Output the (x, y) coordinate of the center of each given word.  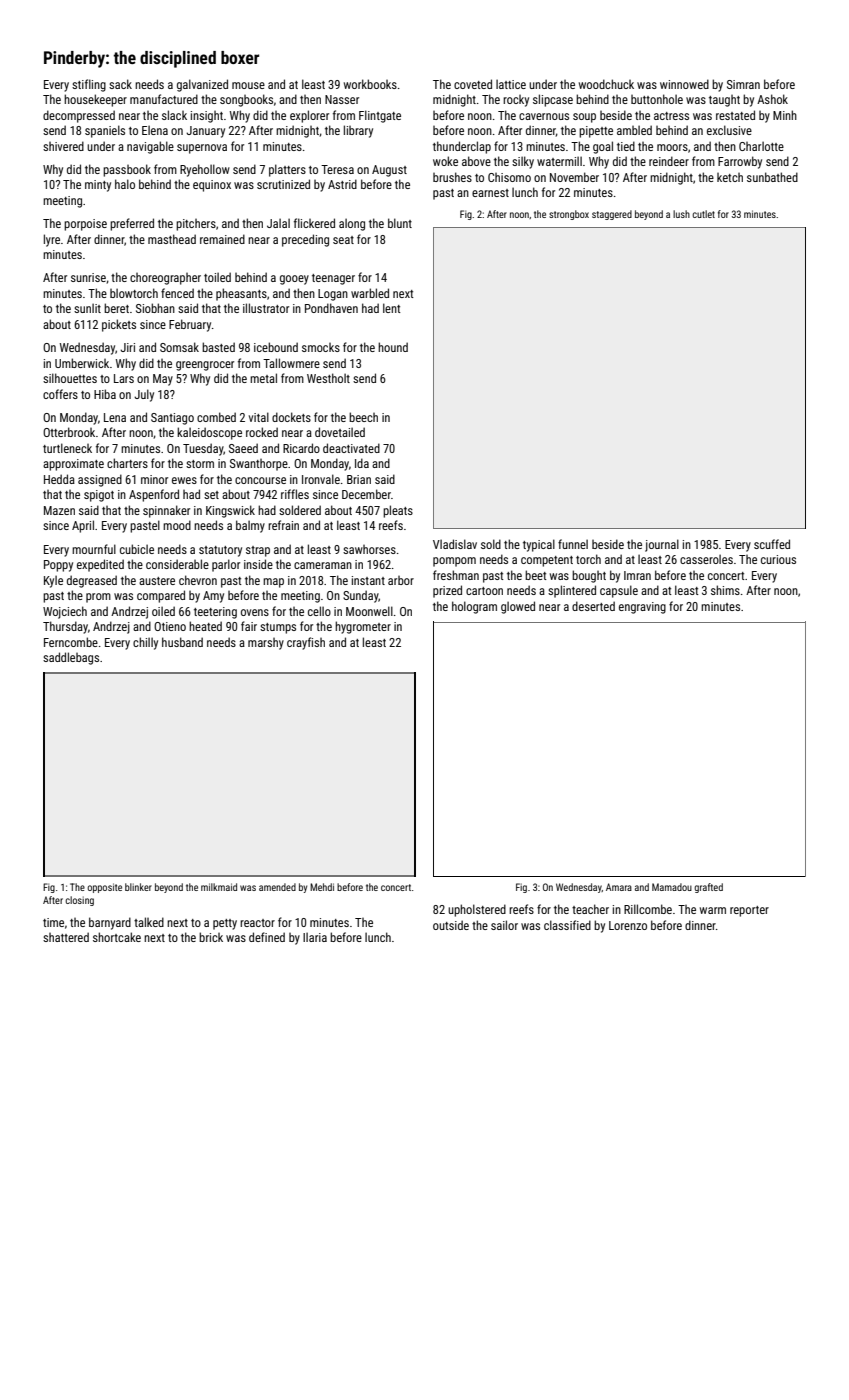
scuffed (772, 544)
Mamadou (672, 887)
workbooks (370, 84)
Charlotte (761, 146)
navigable (150, 147)
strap (258, 551)
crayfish (306, 643)
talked (149, 922)
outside (451, 925)
